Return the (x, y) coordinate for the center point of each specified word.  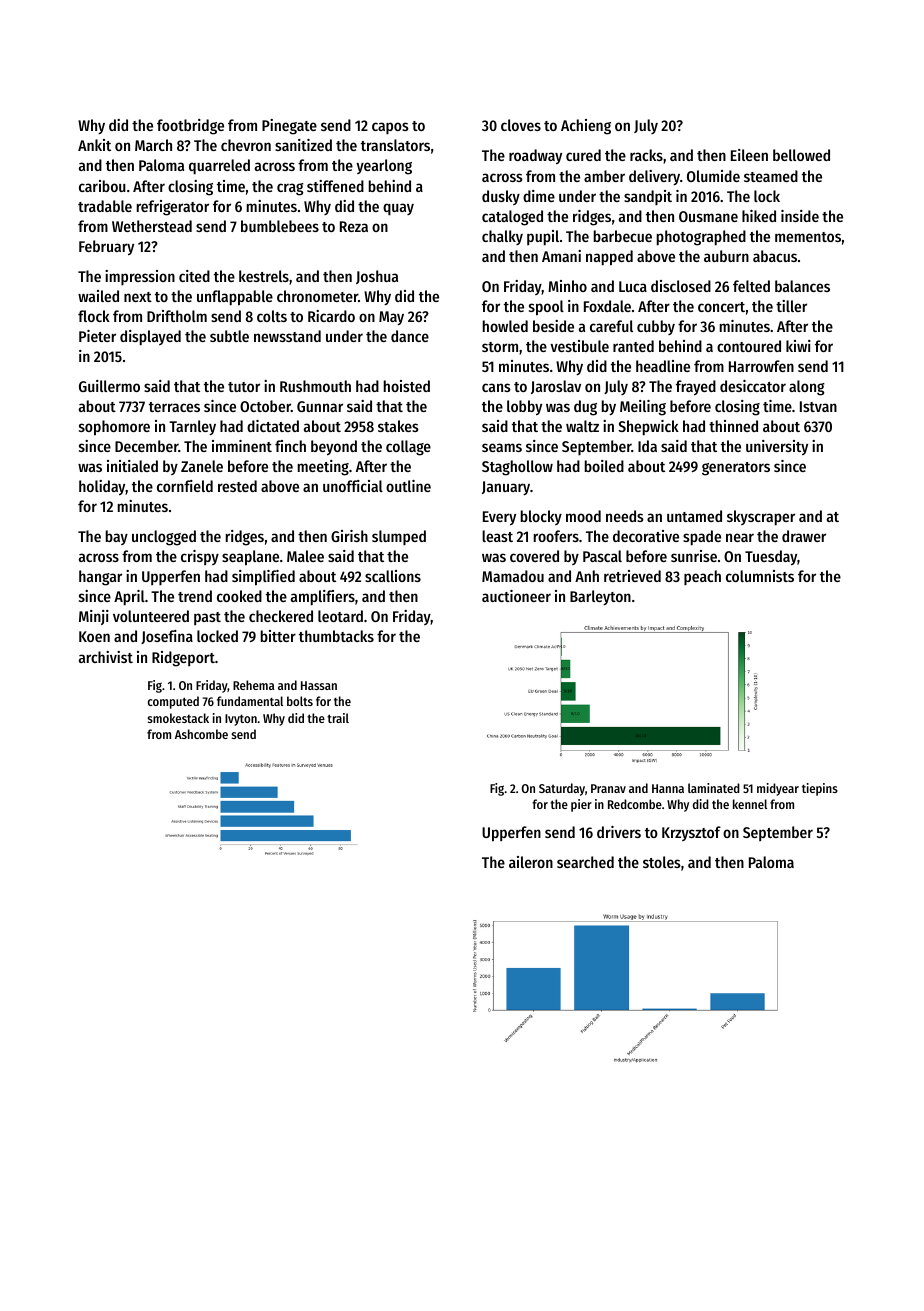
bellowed (801, 155)
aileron (531, 862)
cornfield (185, 486)
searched (585, 862)
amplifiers (323, 598)
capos (390, 128)
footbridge (190, 127)
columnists (760, 576)
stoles (662, 862)
